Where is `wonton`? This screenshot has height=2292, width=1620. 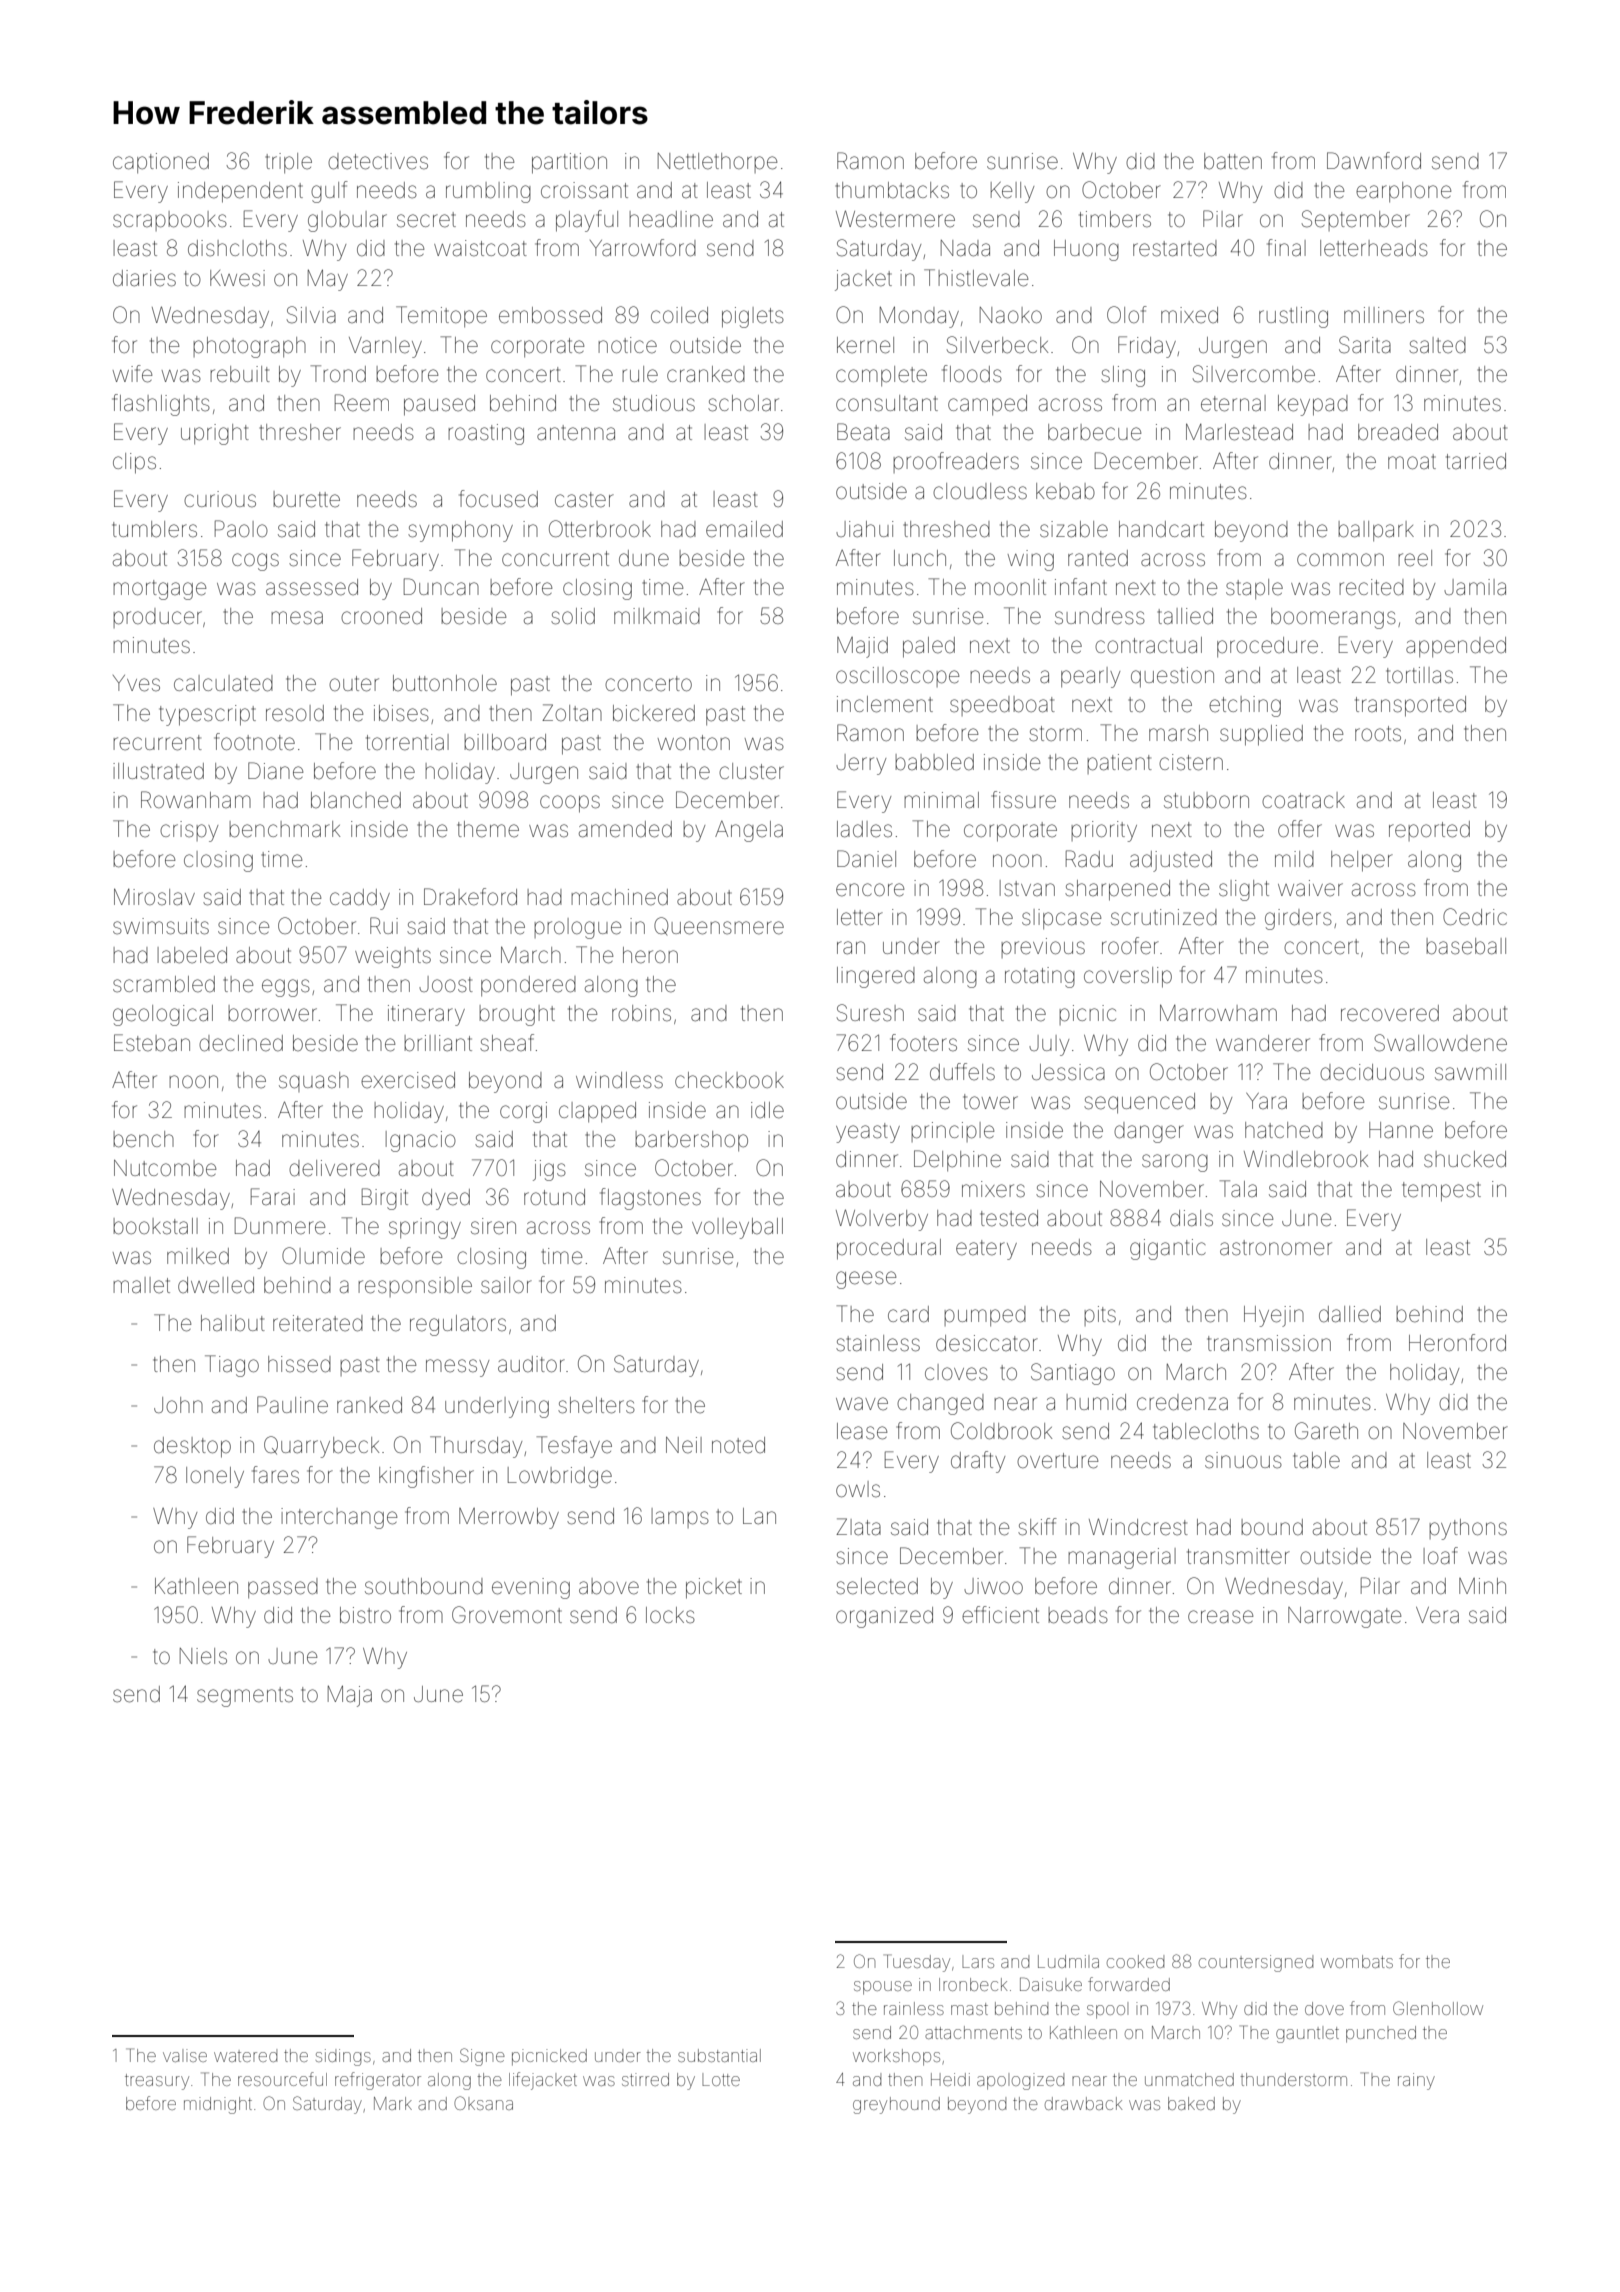 wonton is located at coordinates (694, 742).
